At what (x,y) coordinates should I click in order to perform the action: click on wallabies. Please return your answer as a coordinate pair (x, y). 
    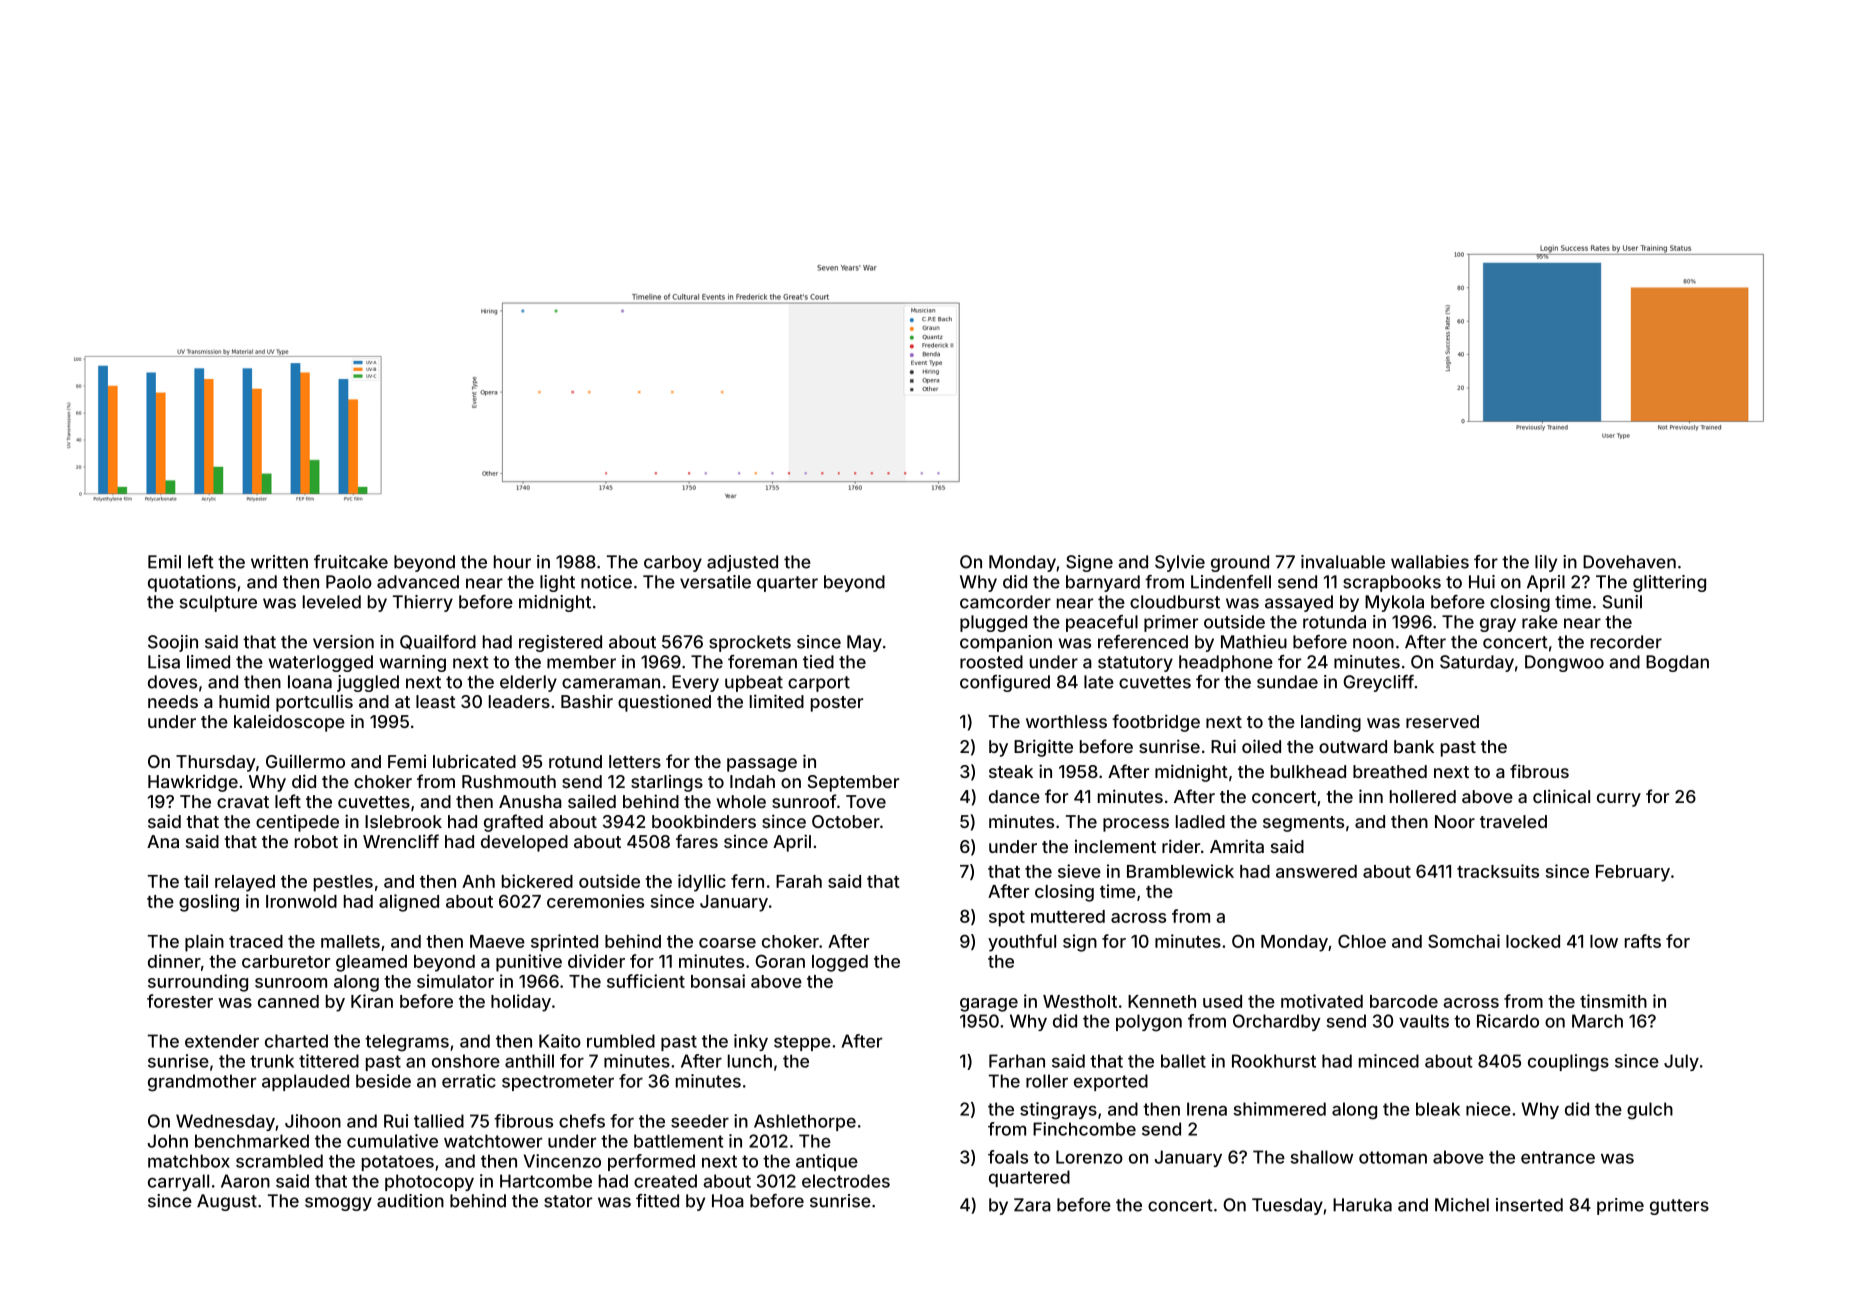
    Looking at the image, I should click on (1430, 562).
